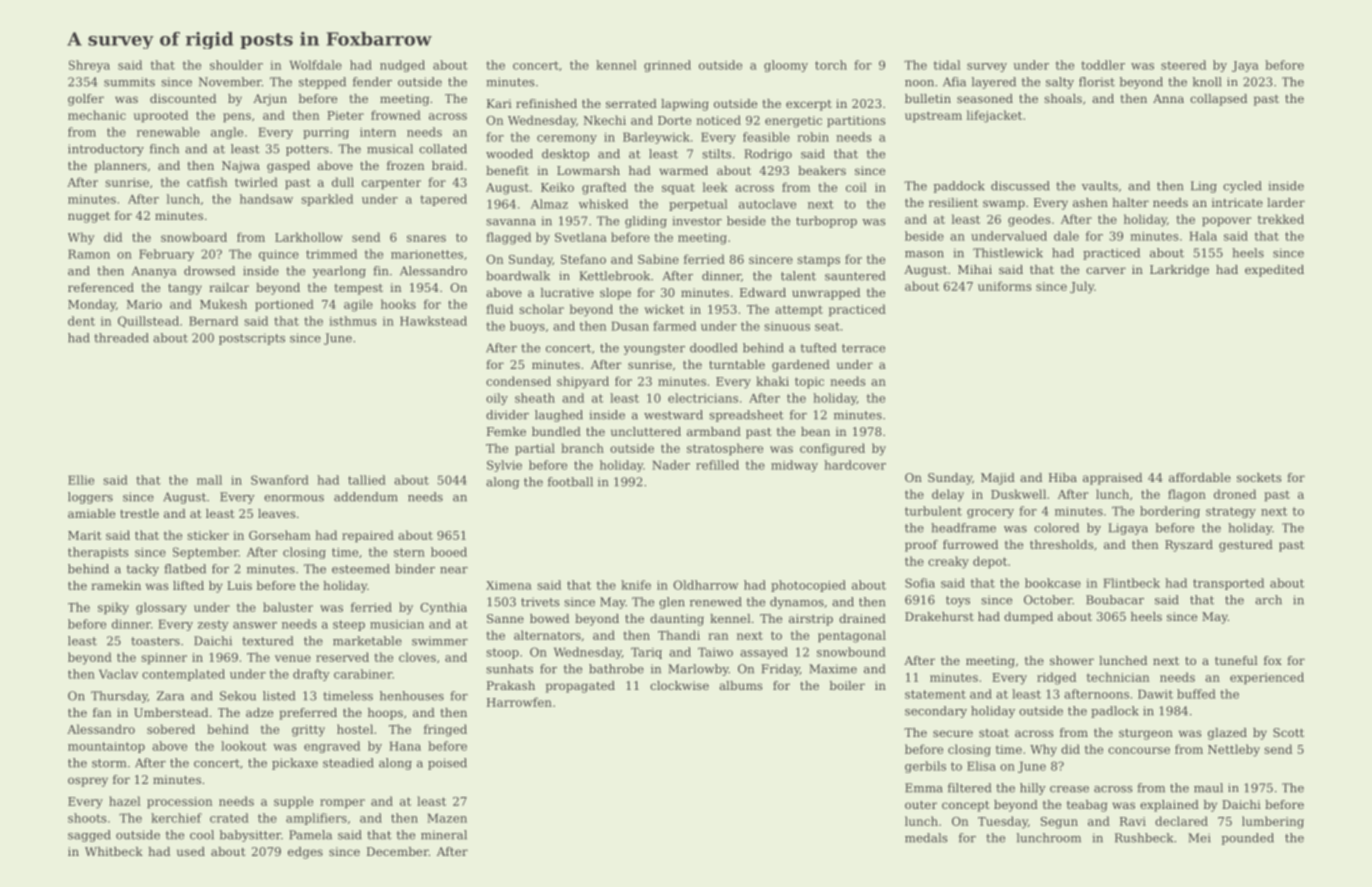 The width and height of the screenshot is (1372, 887). Describe the element at coordinates (284, 305) in the screenshot. I see `portioned` at that location.
